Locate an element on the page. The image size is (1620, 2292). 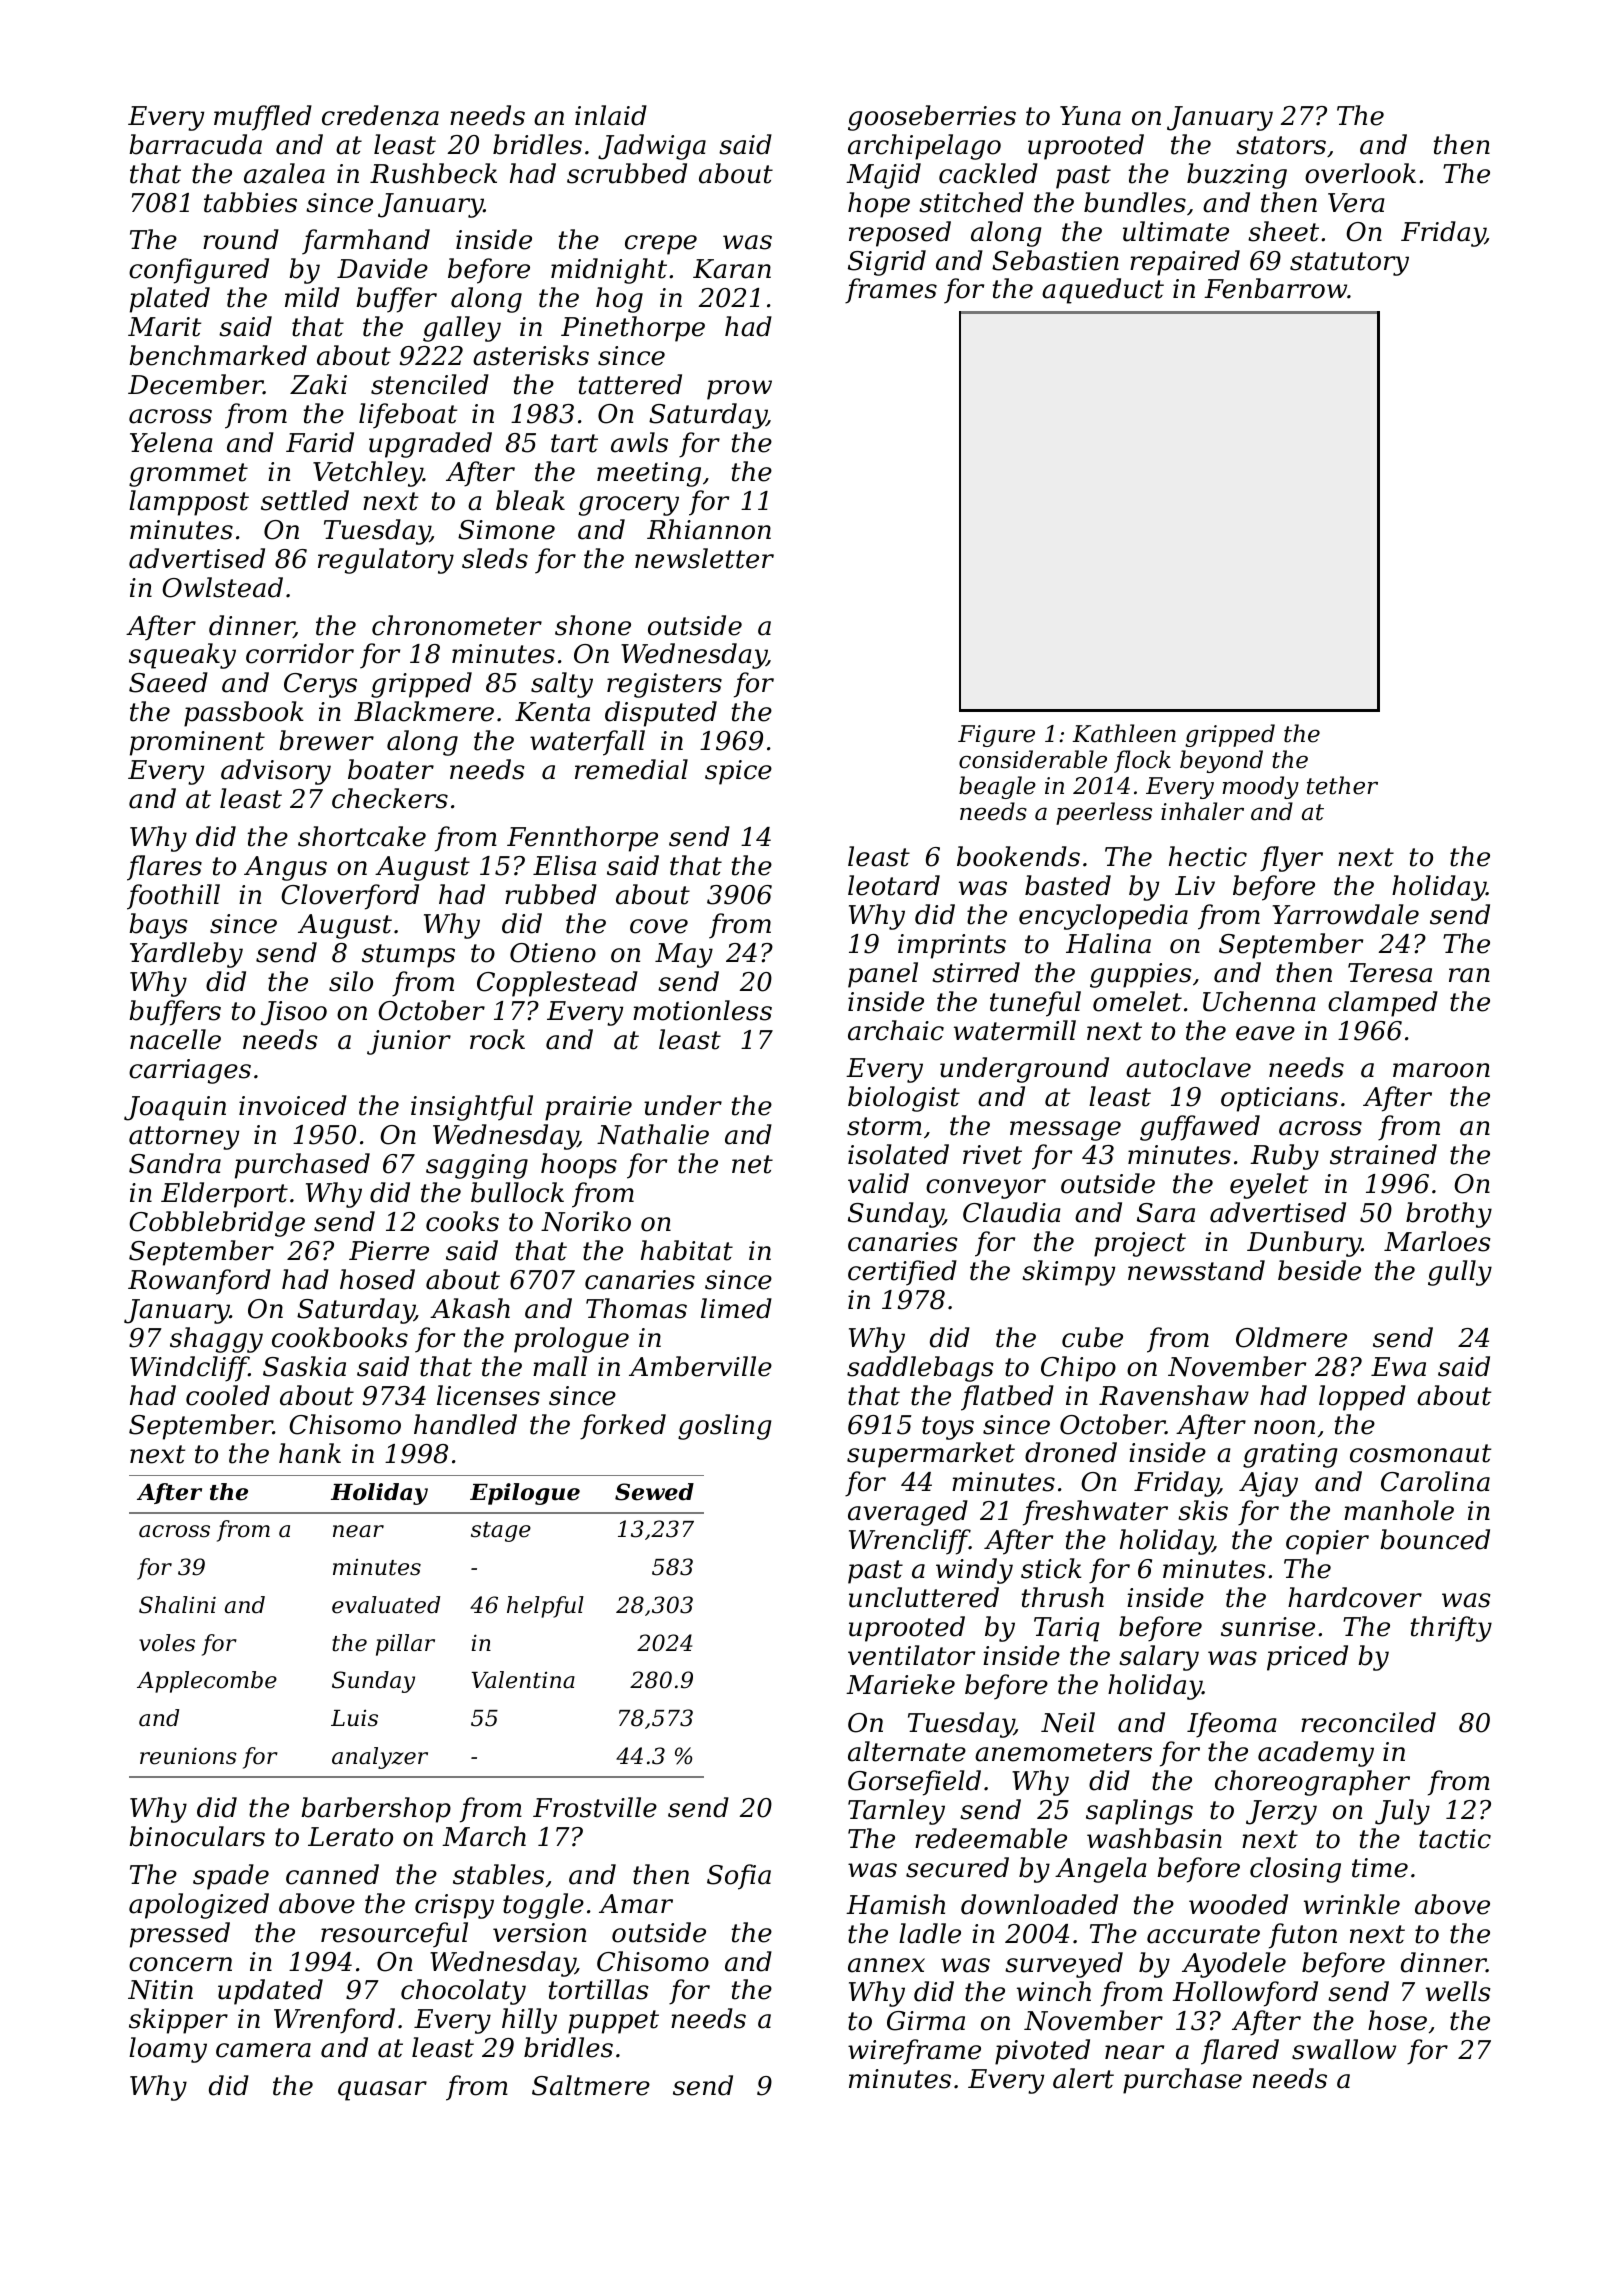
Fenbarrow is located at coordinates (1275, 288).
